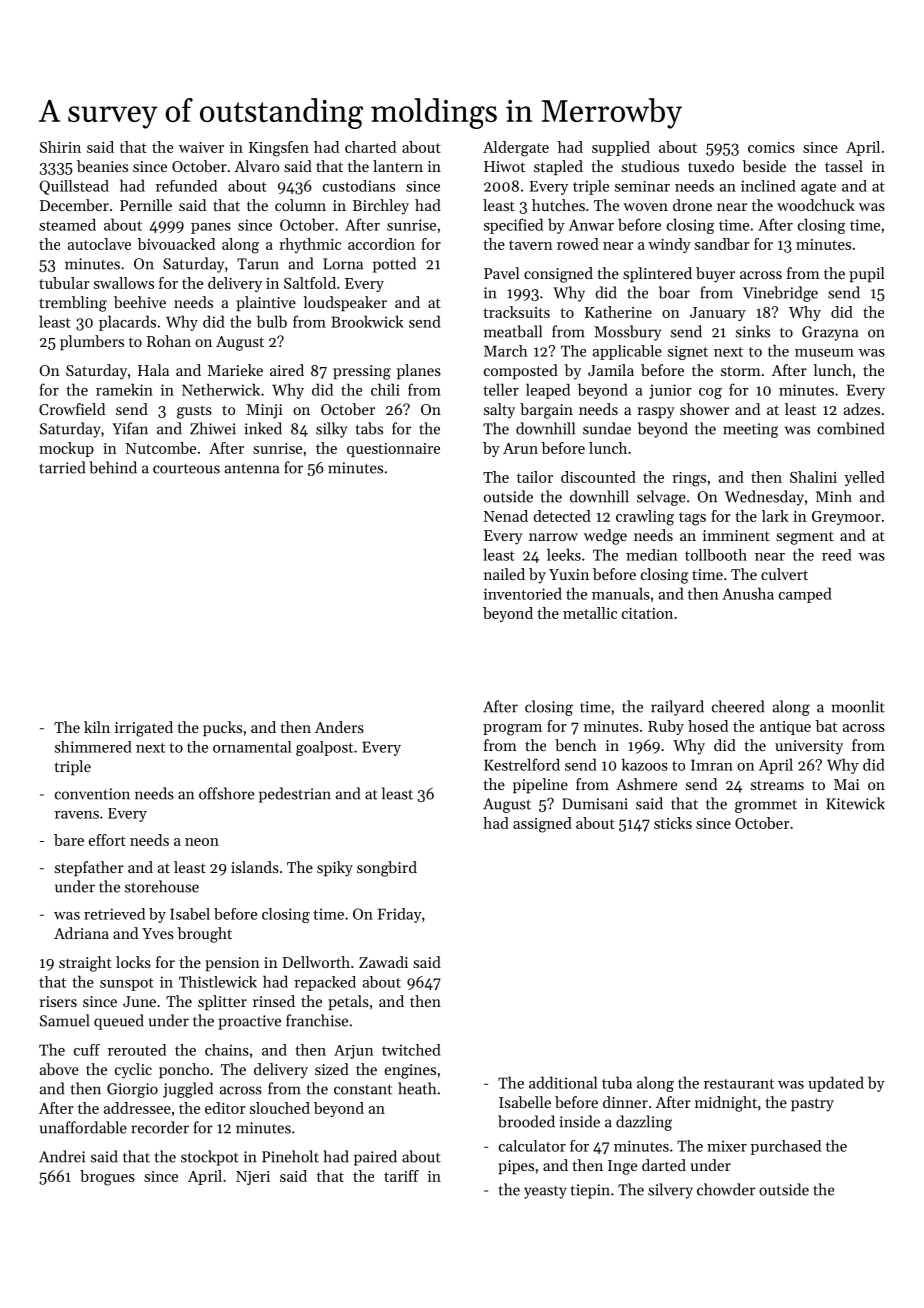 The image size is (924, 1308). What do you see at coordinates (512, 730) in the screenshot?
I see `program` at bounding box center [512, 730].
